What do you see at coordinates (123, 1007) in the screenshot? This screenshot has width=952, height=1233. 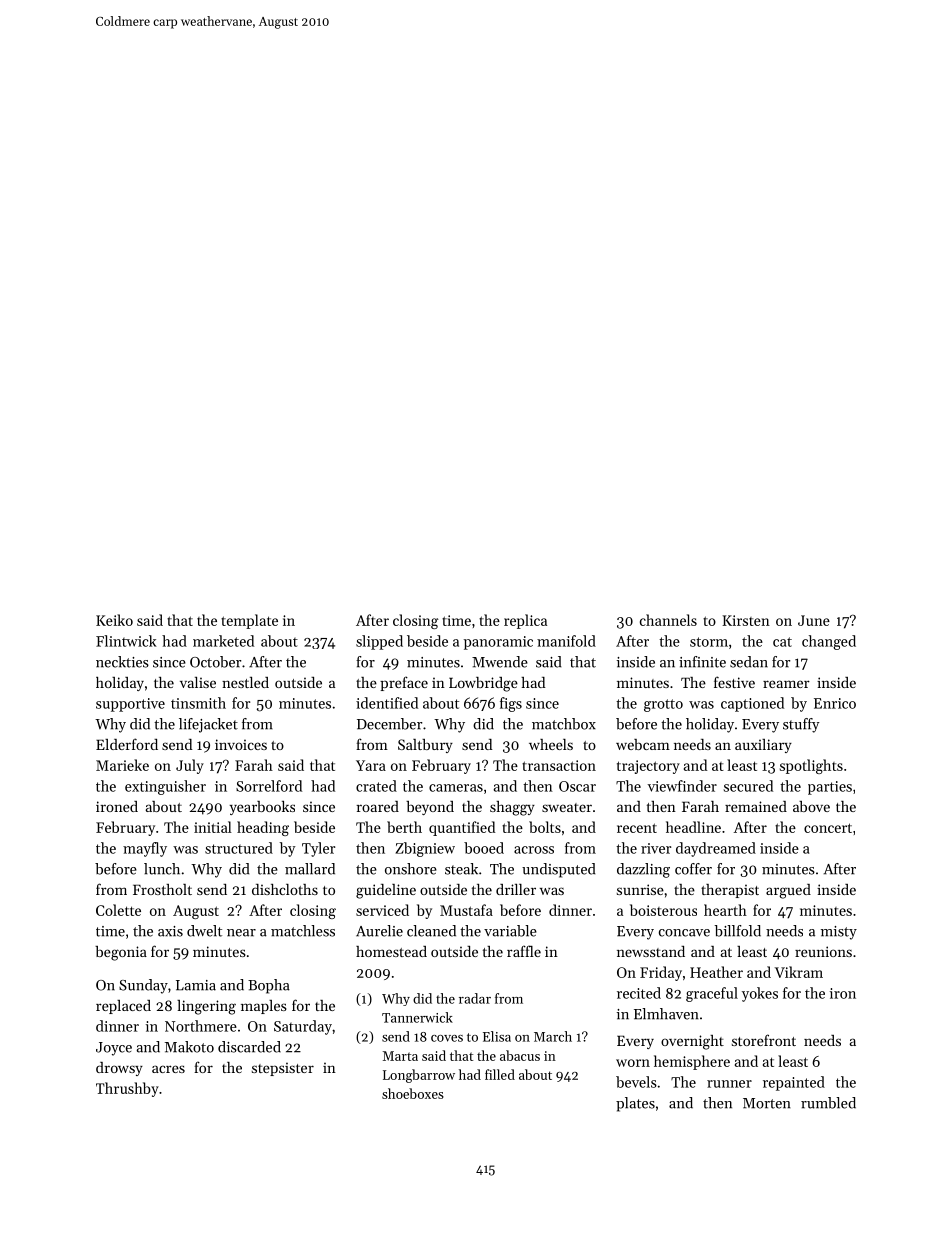 I see `replaced` at bounding box center [123, 1007].
